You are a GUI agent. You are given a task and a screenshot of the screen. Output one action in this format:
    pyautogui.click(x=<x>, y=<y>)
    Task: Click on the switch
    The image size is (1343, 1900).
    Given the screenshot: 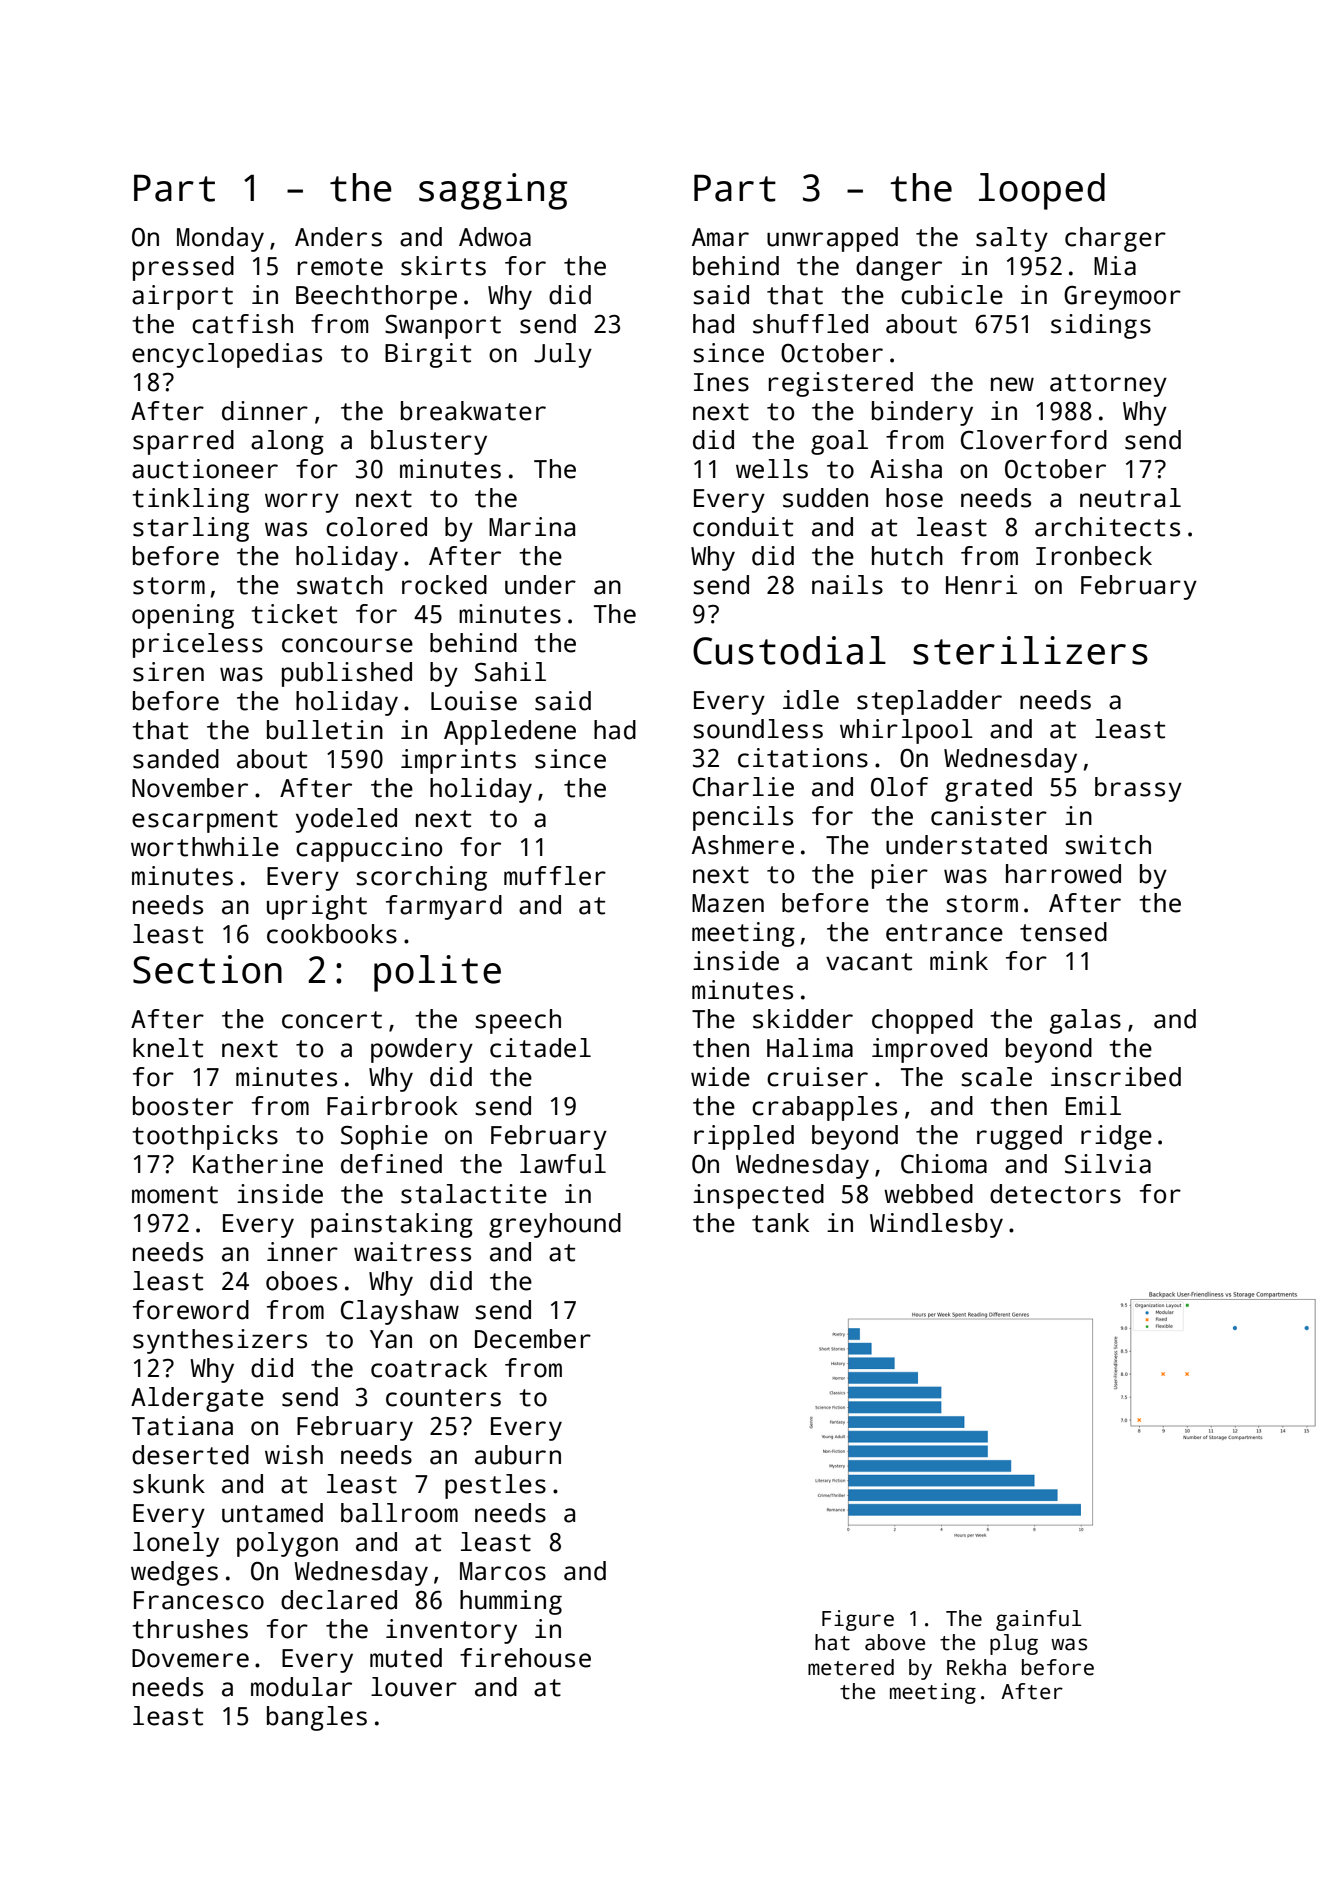 What is the action you would take?
    pyautogui.click(x=1108, y=845)
